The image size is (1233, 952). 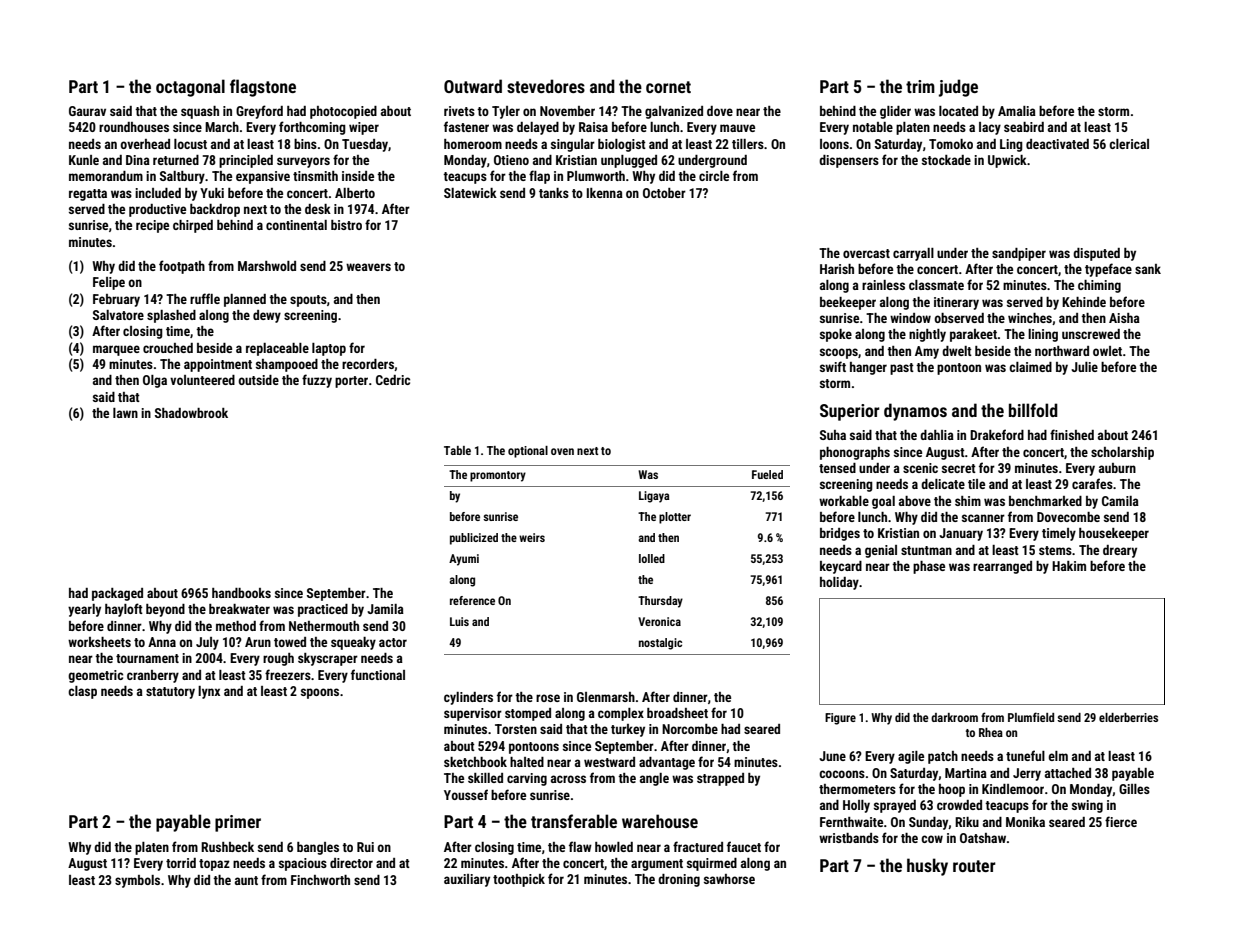 I want to click on functional, so click(x=378, y=674).
